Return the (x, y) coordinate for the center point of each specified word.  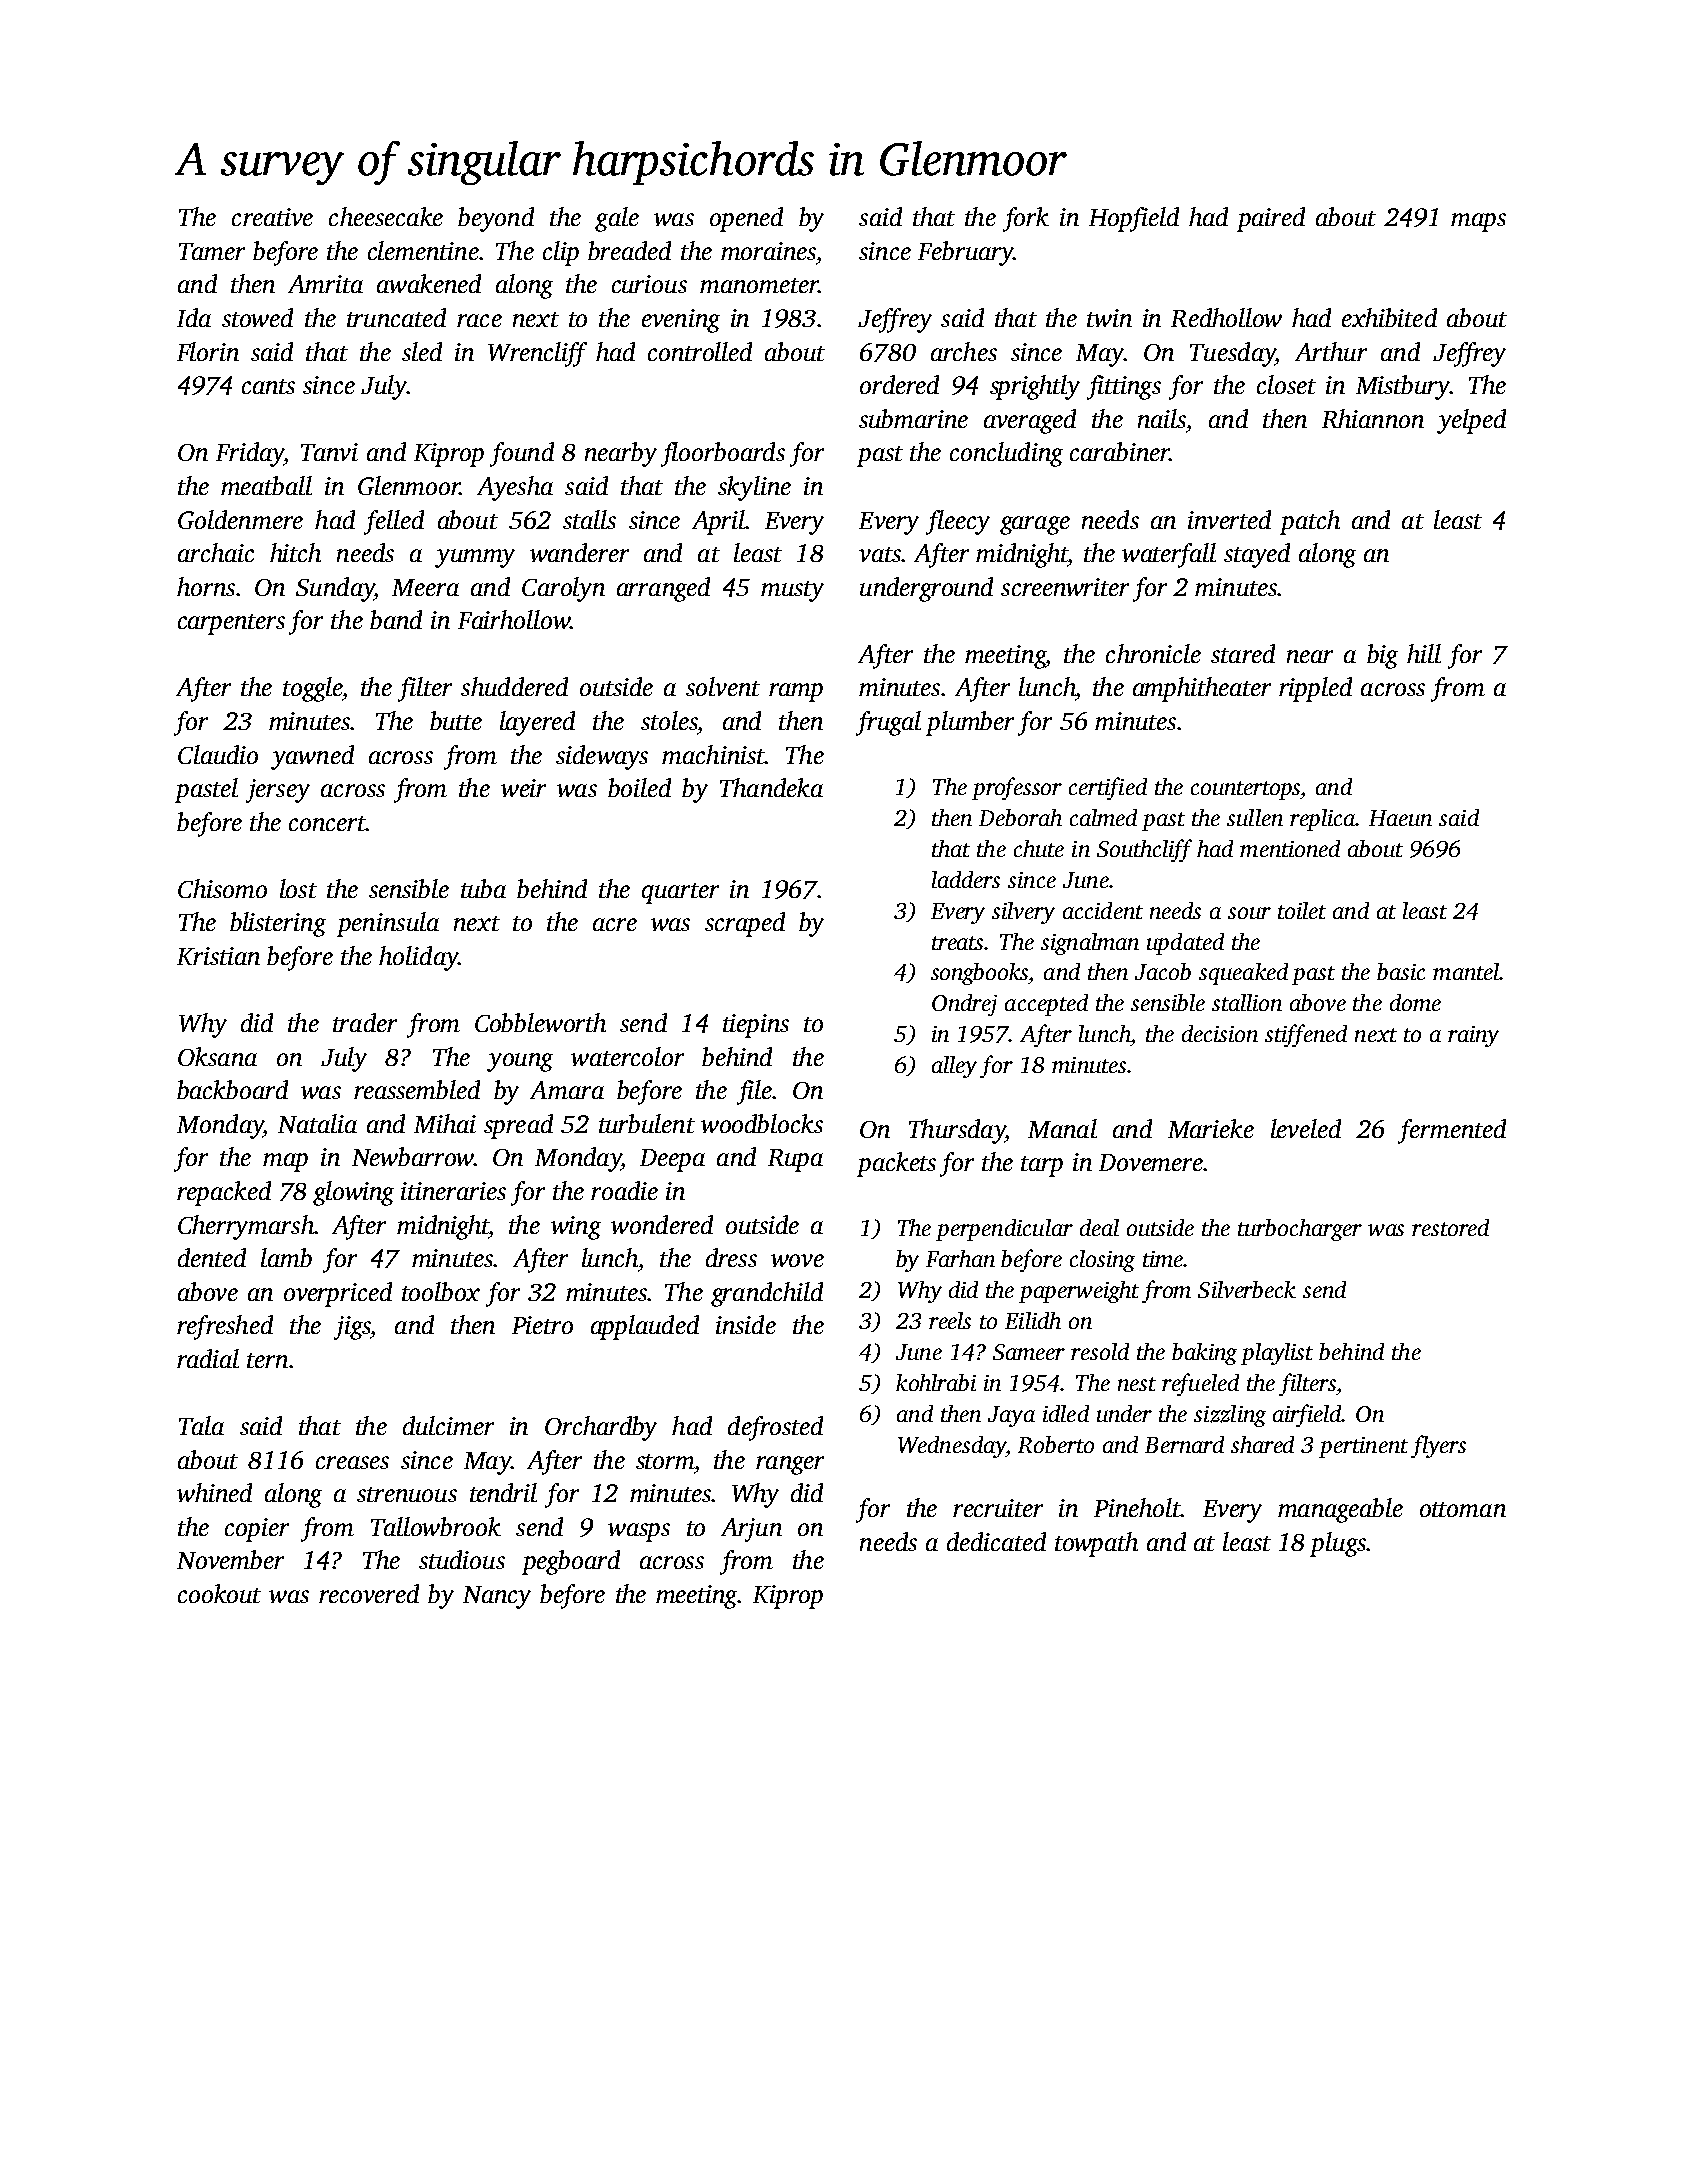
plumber (970, 723)
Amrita (325, 284)
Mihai (445, 1123)
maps (1478, 222)
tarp (1042, 1166)
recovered (369, 1593)
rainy (1473, 1036)
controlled (700, 351)
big (1382, 656)
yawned (312, 757)
